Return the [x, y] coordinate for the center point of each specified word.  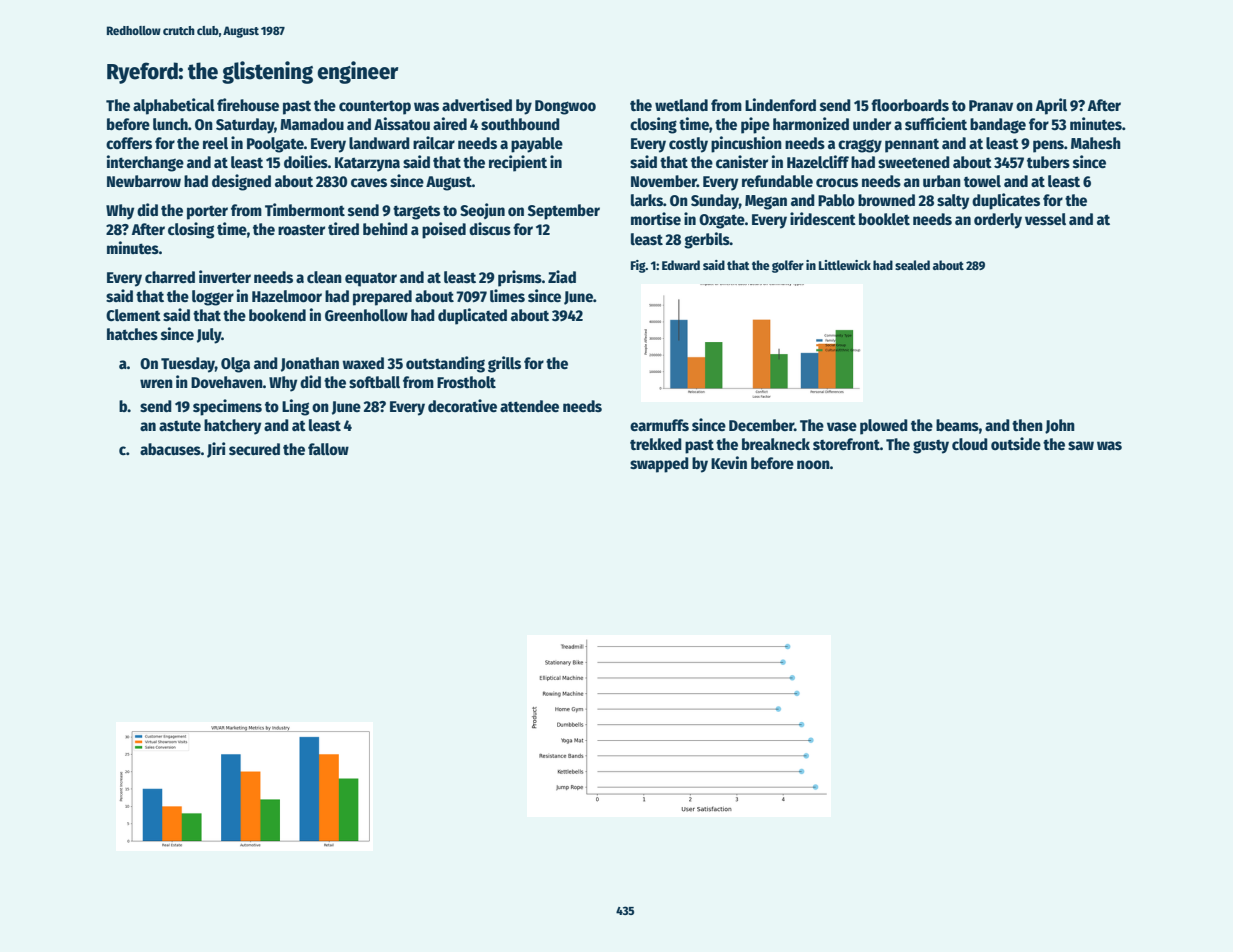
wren [156, 383]
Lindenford [780, 105]
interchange [145, 163]
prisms [520, 278]
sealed [912, 265]
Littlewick [845, 265]
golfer [788, 266]
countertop [375, 108]
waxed [363, 363]
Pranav [991, 105]
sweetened [914, 162]
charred [170, 277]
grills [504, 364]
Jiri [216, 450]
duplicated [472, 316]
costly [688, 145]
